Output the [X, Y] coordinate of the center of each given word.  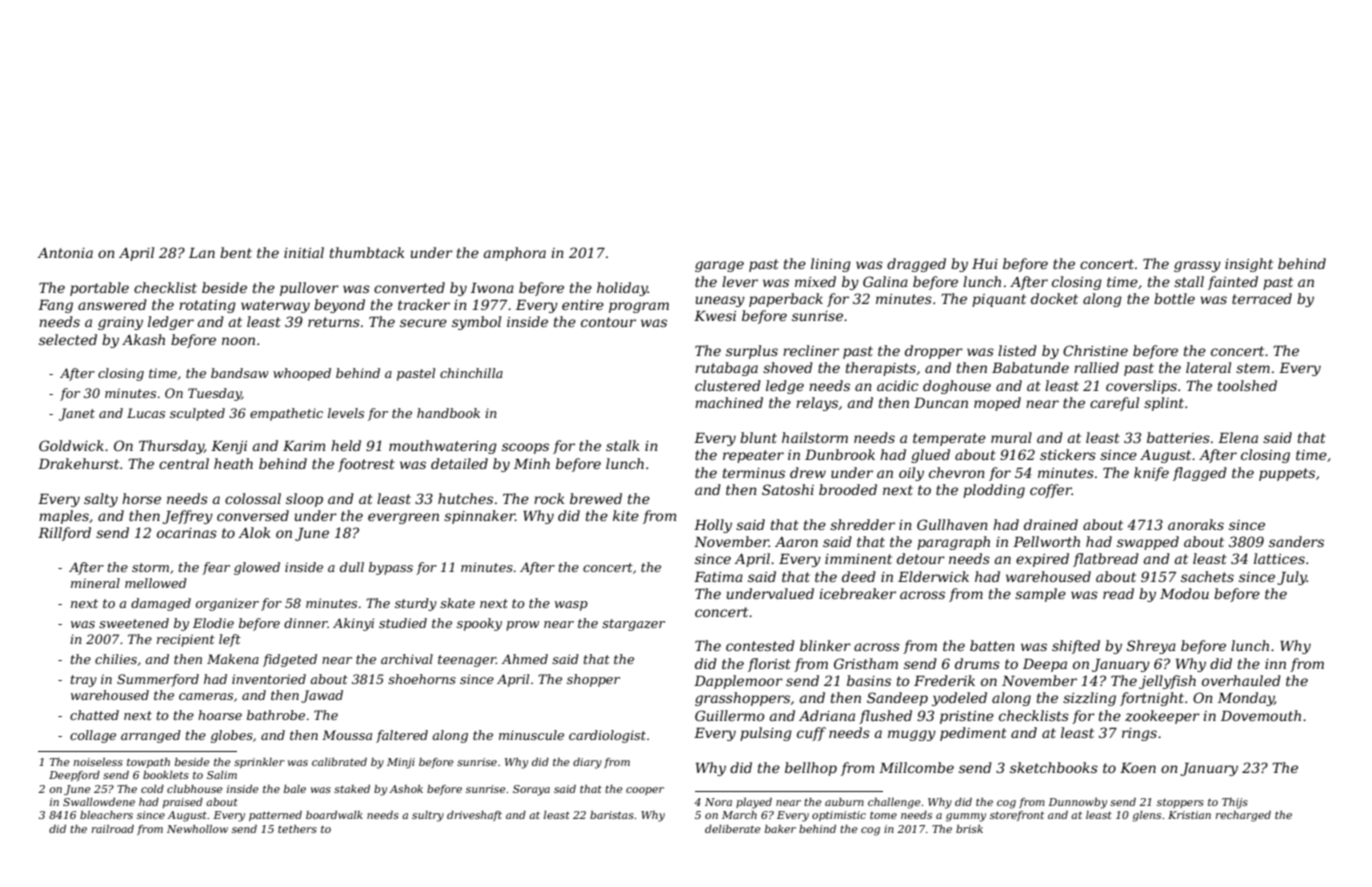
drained [1051, 524]
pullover [309, 289]
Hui [985, 264]
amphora [515, 254]
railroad [113, 829]
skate [457, 603]
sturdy [416, 604]
